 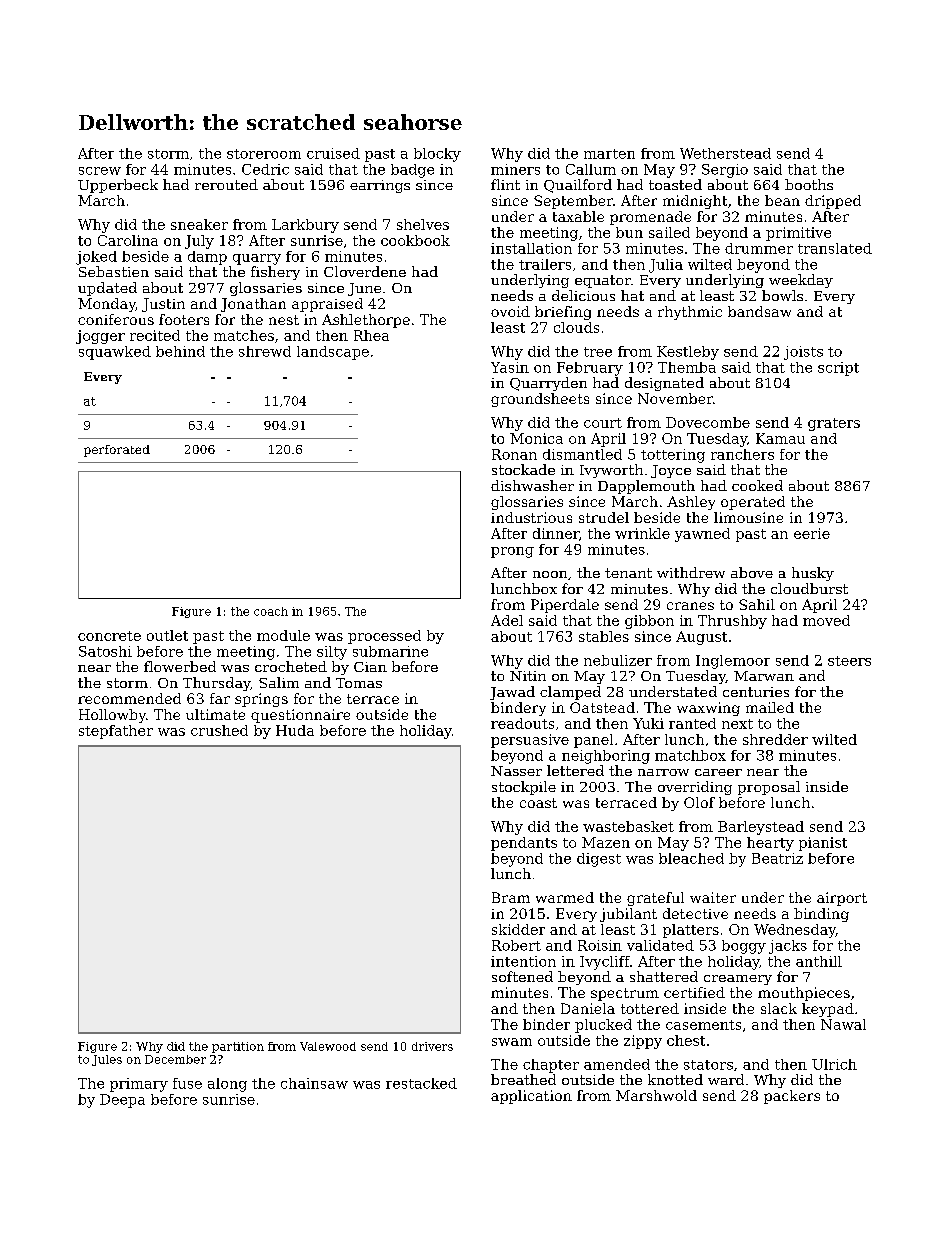 What do you see at coordinates (531, 1097) in the image?
I see `application` at bounding box center [531, 1097].
